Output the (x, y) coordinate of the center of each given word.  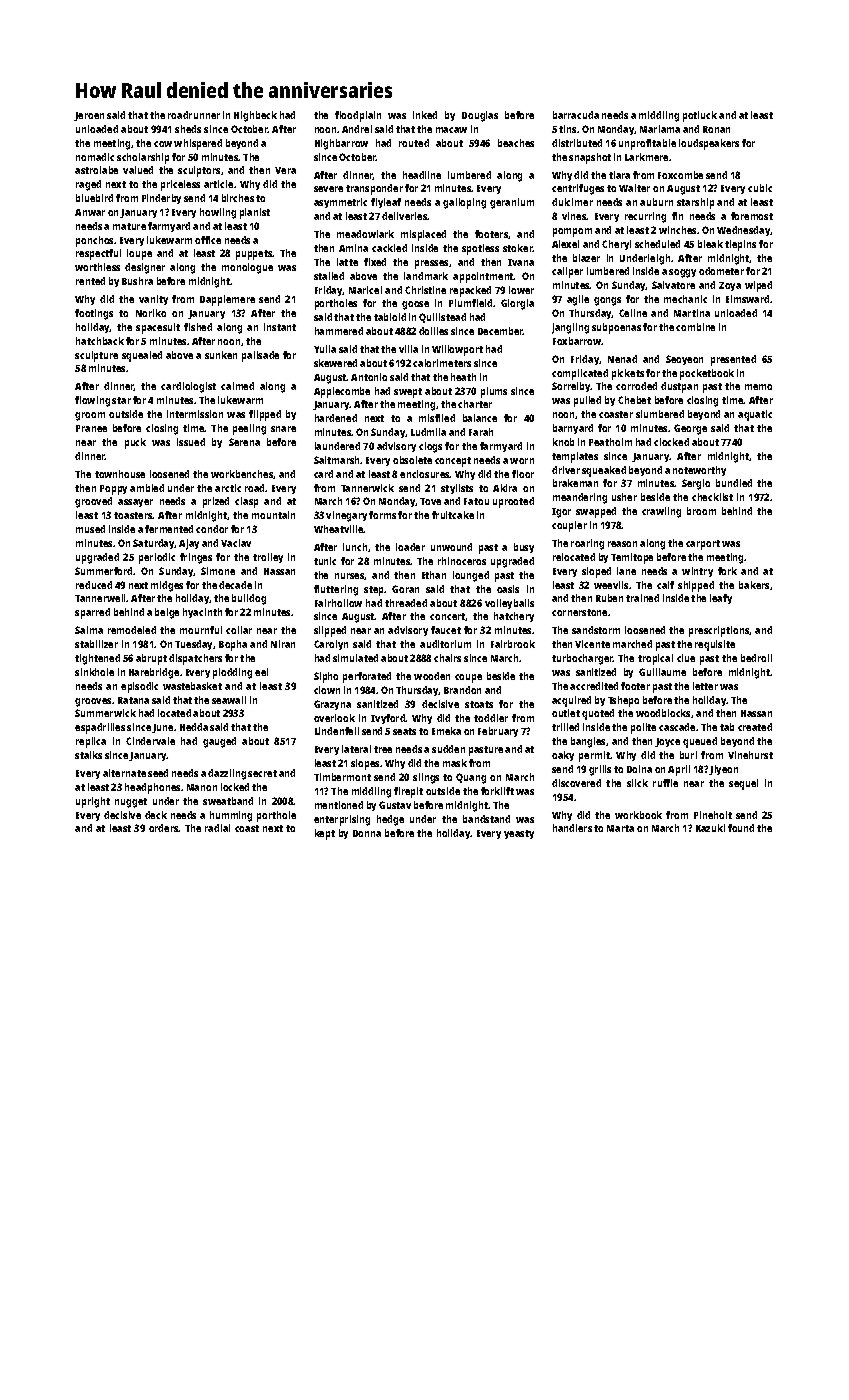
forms (382, 515)
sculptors (199, 171)
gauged (219, 742)
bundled (734, 483)
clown (327, 690)
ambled (147, 488)
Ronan (716, 129)
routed (414, 143)
